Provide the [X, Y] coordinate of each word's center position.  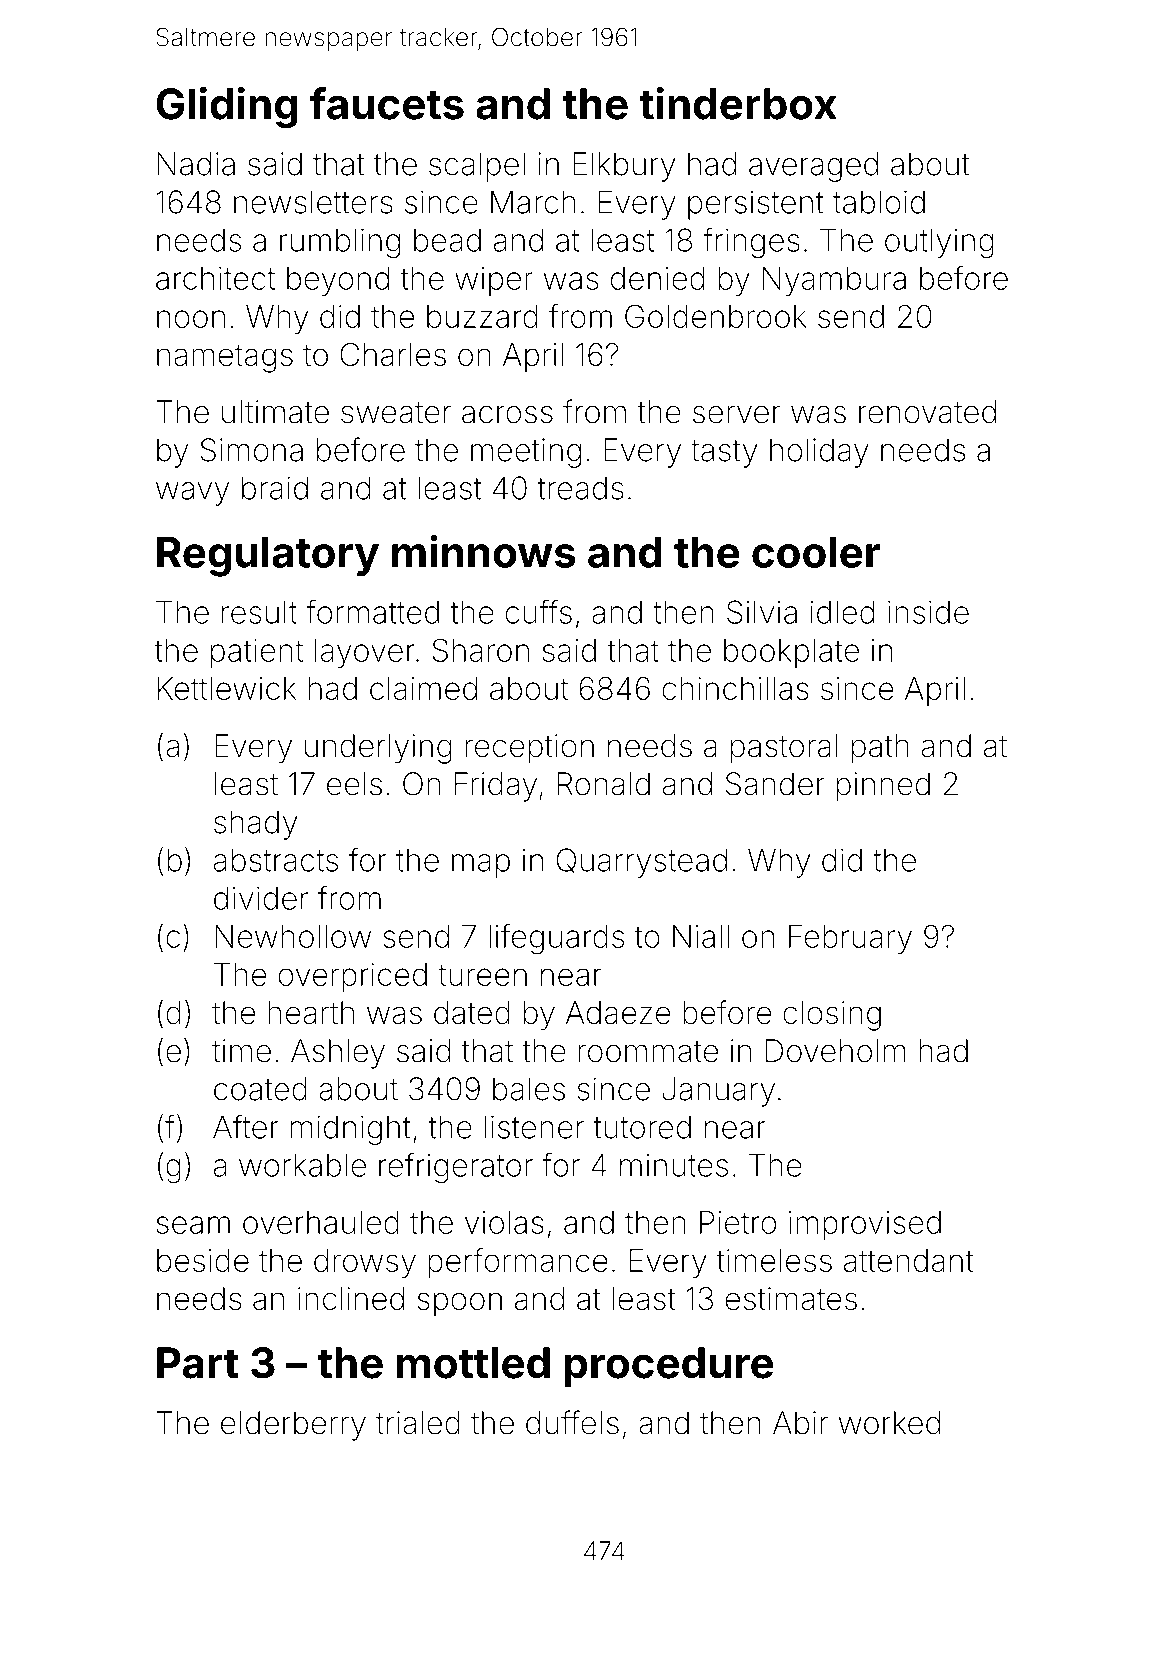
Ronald [604, 784]
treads [580, 488]
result [259, 612]
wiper [494, 281]
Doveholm [835, 1051]
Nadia [196, 164]
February [850, 939]
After [246, 1126]
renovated [927, 412]
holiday [819, 453]
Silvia [762, 612]
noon [191, 319]
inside [928, 612]
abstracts [276, 860]
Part [198, 1363]
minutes [674, 1165]
